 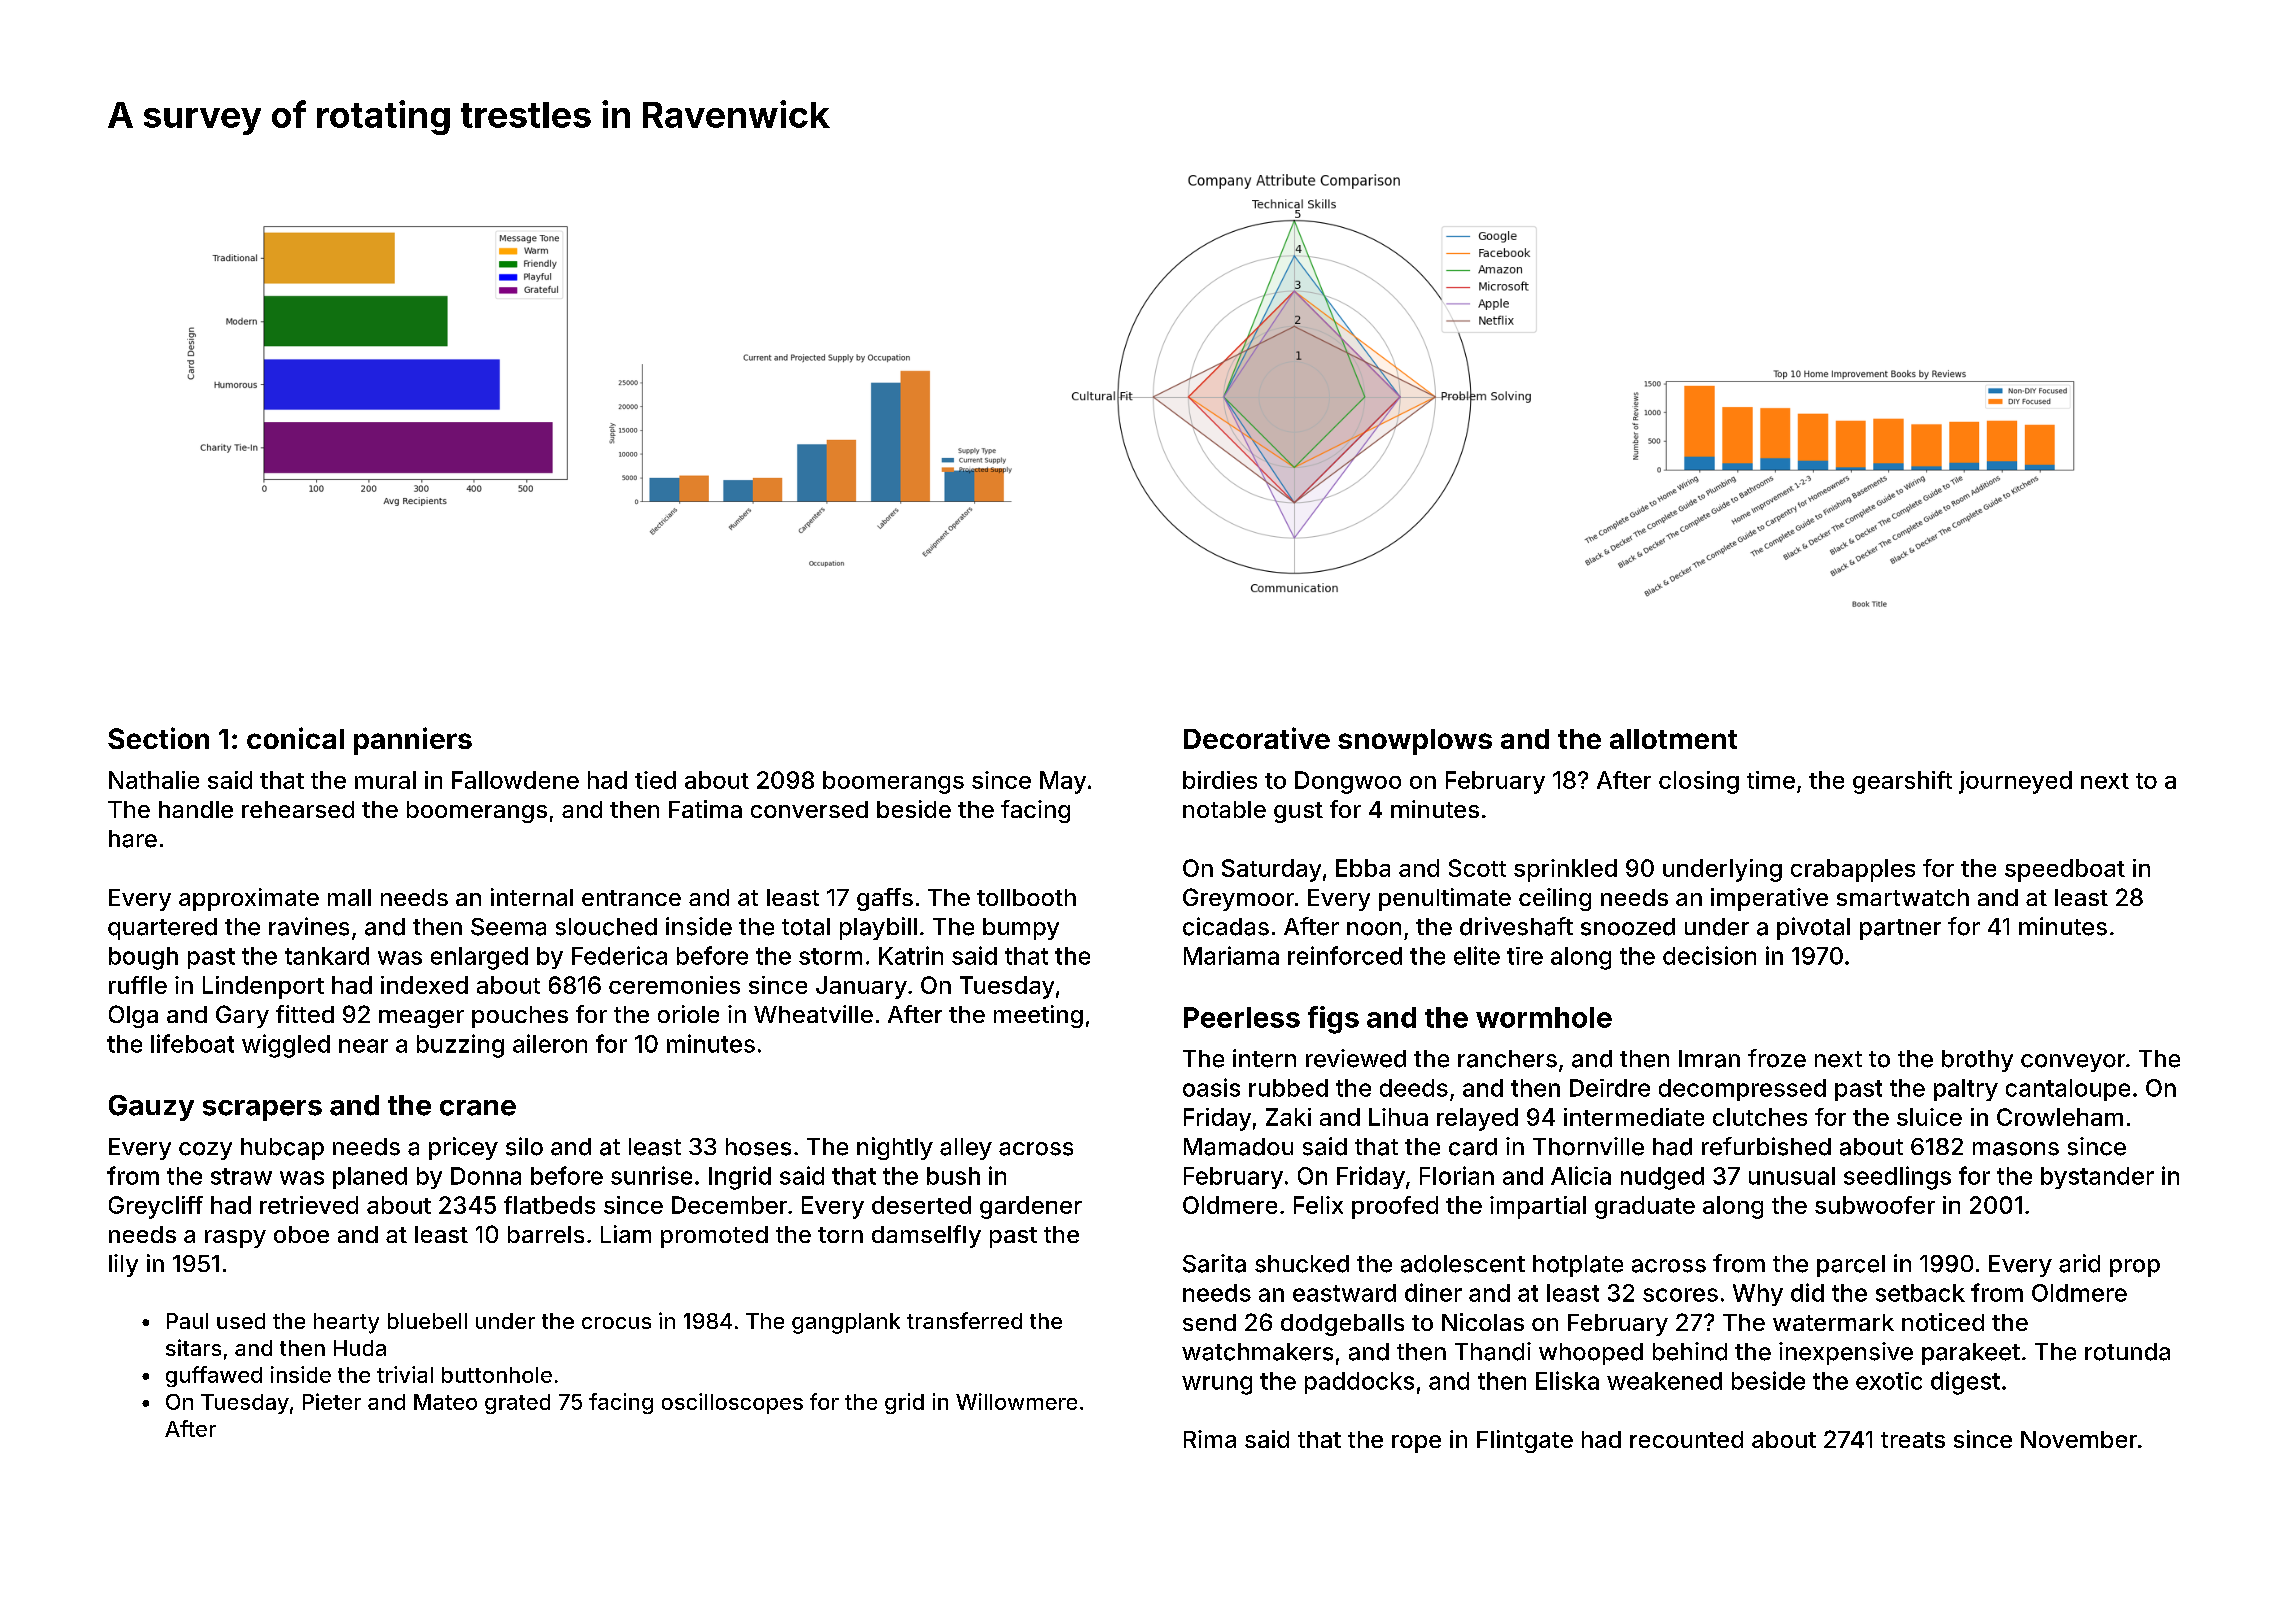 What do you see at coordinates (1415, 742) in the image?
I see `snowplows` at bounding box center [1415, 742].
